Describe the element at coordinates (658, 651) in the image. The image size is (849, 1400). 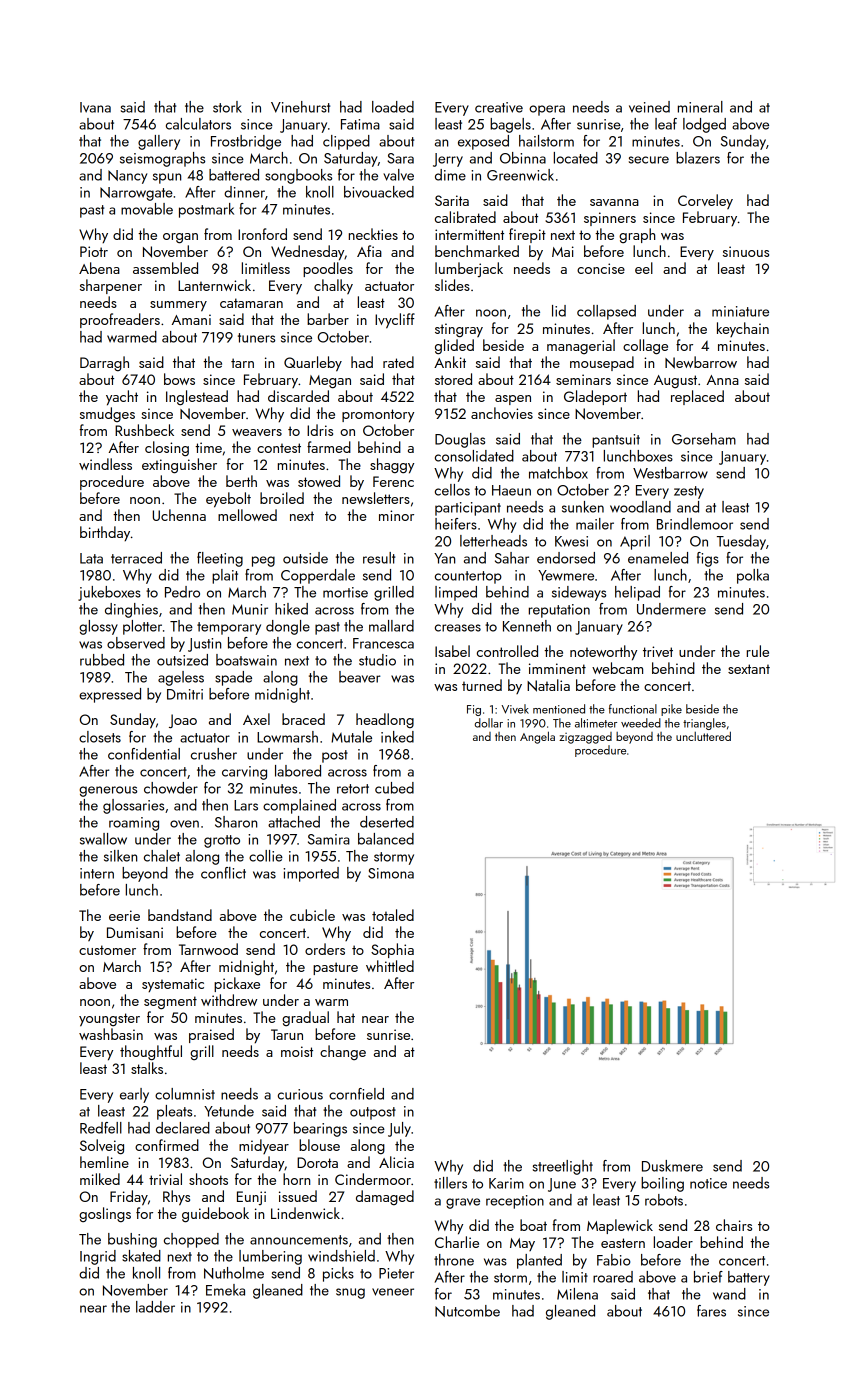
I see `trivet` at that location.
